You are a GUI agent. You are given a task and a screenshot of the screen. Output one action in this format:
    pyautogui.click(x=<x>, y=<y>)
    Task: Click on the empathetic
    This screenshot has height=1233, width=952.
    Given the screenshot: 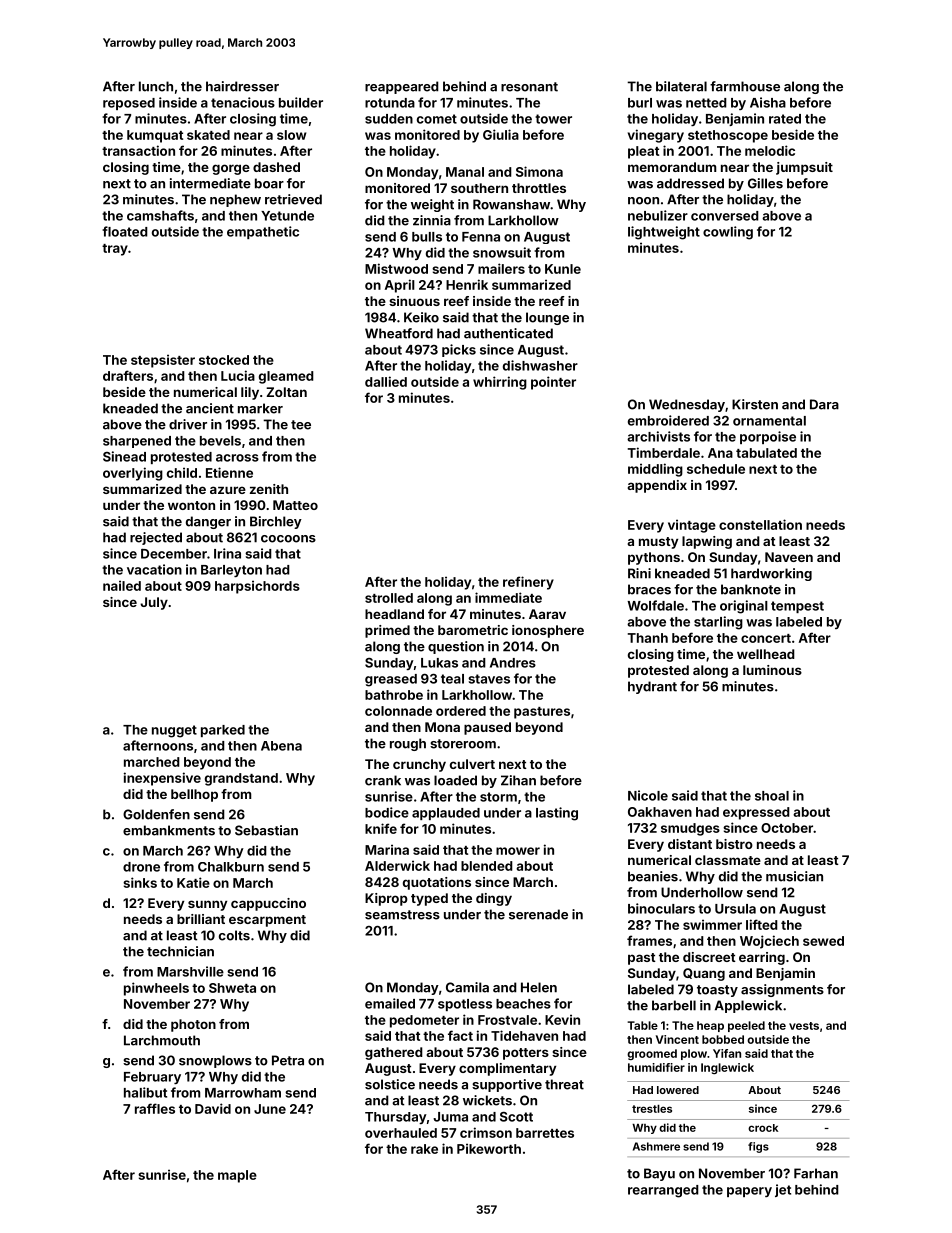 What is the action you would take?
    pyautogui.click(x=263, y=232)
